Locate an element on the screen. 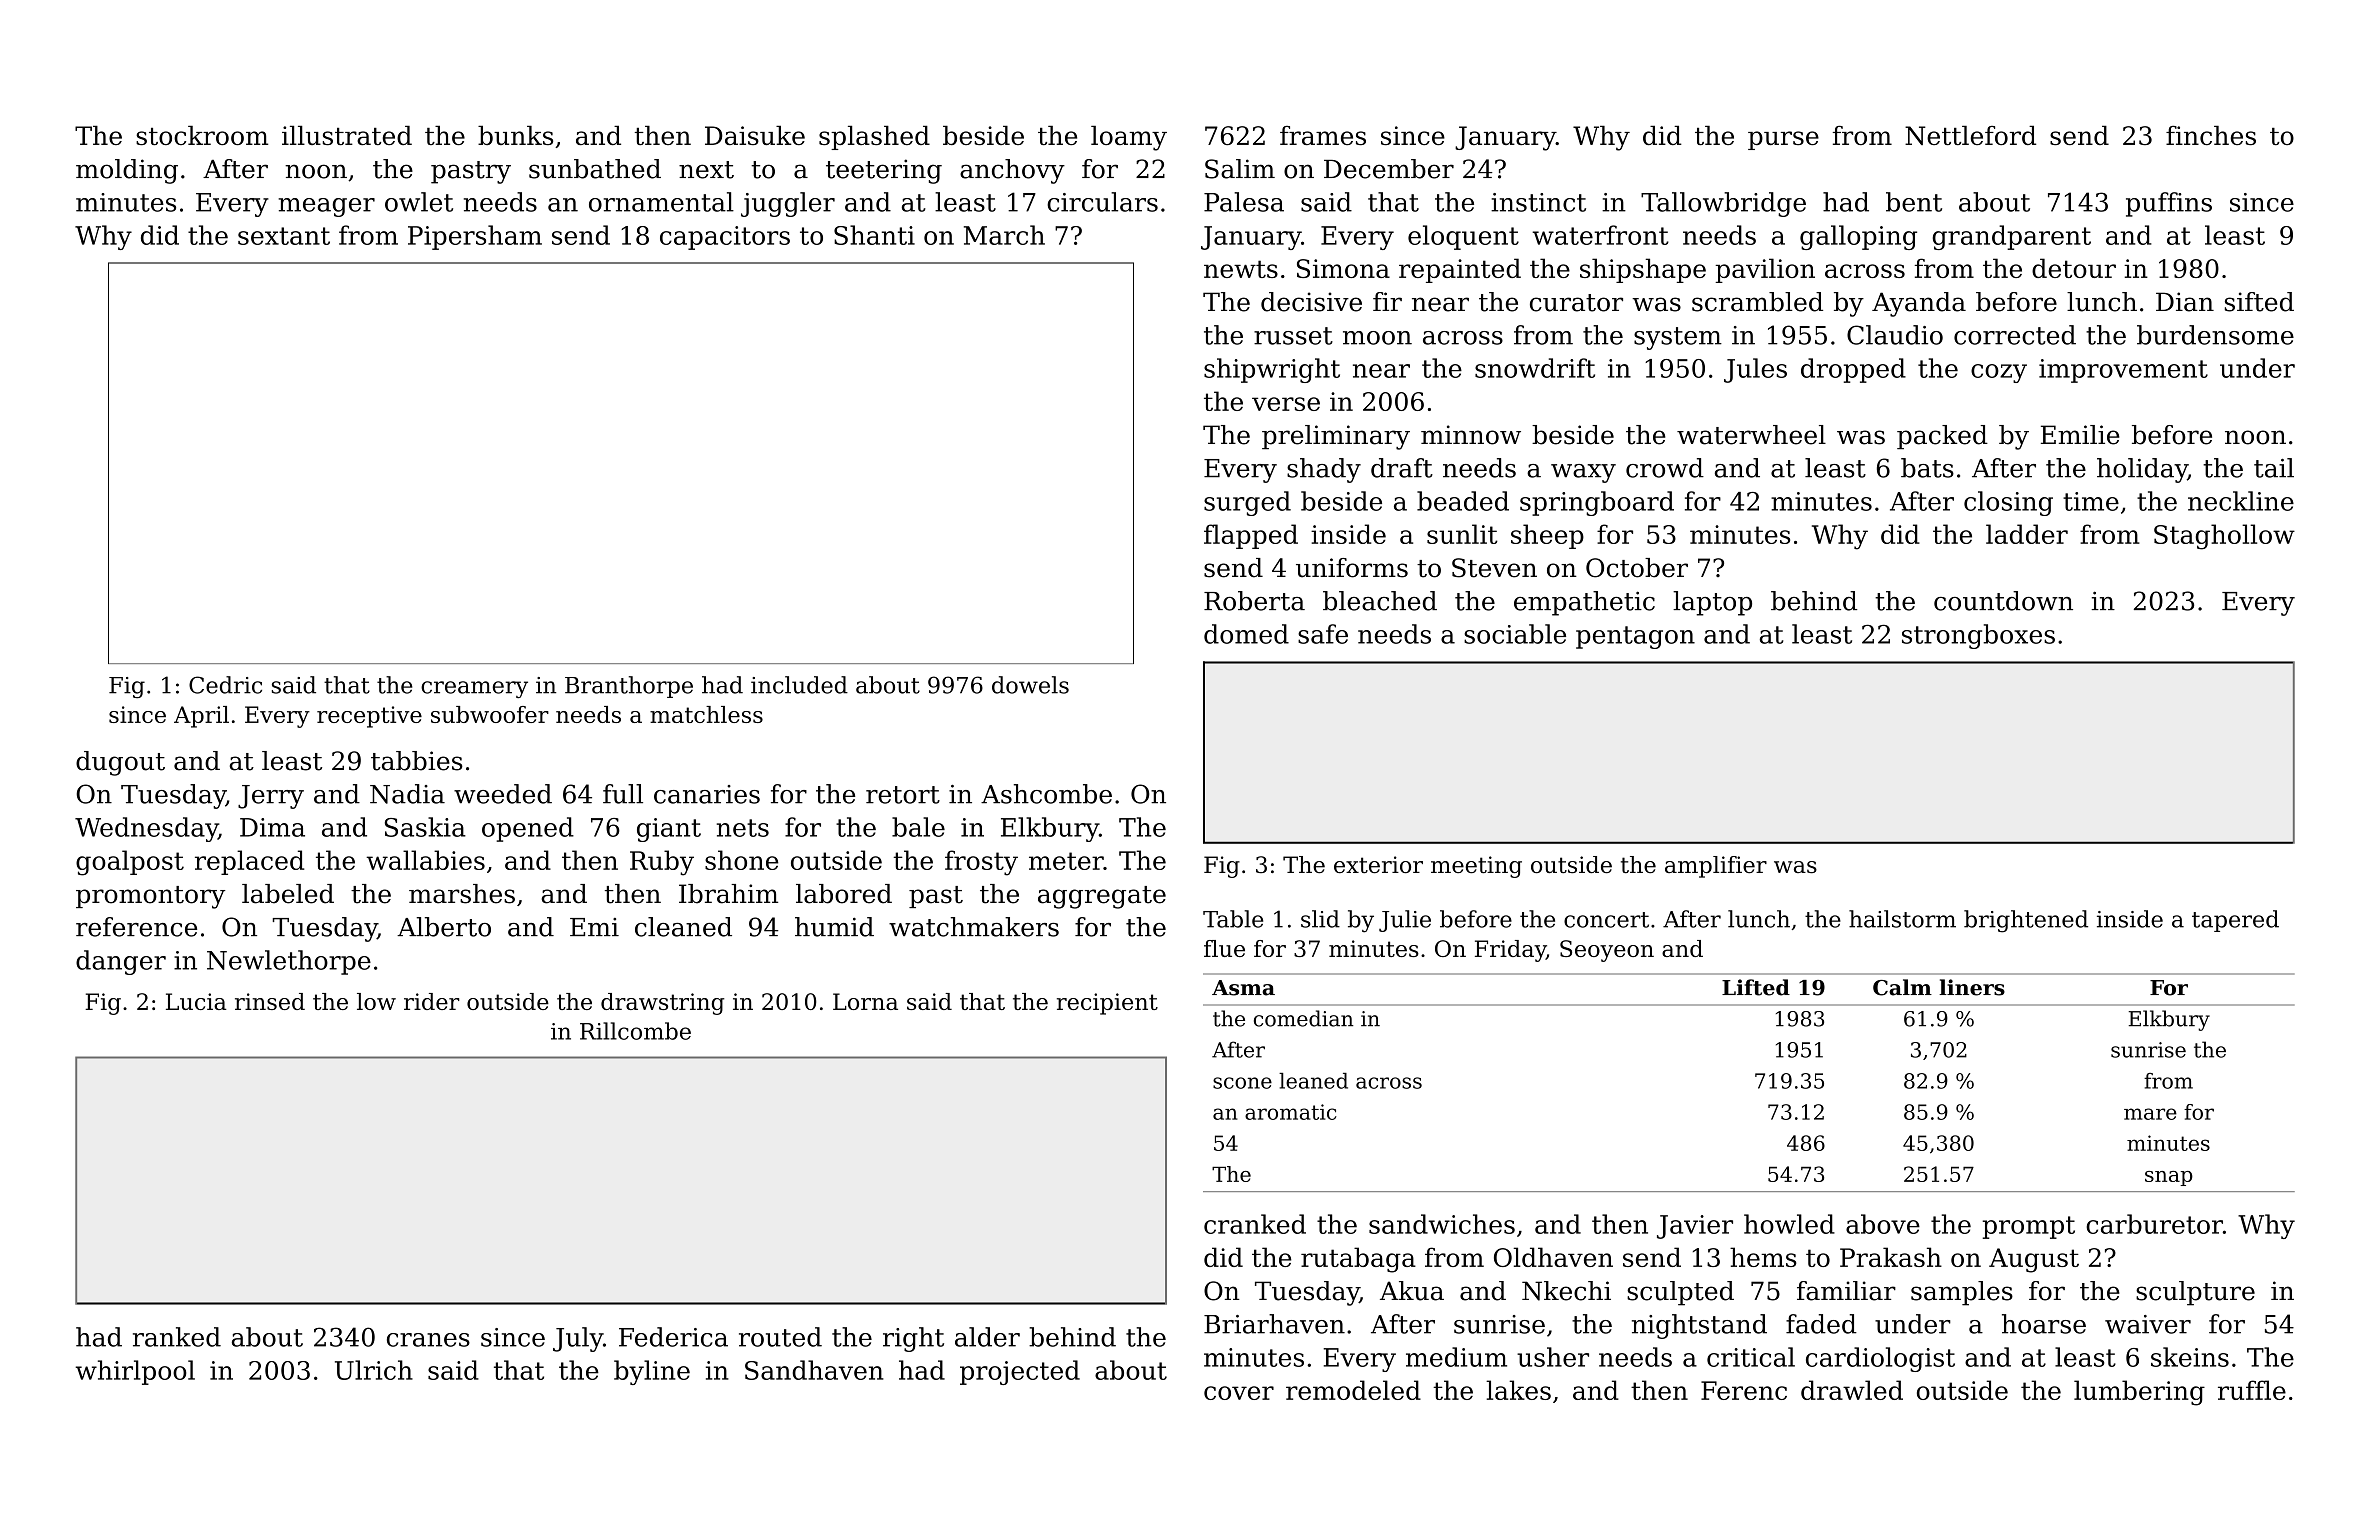  whirlpool is located at coordinates (135, 1372).
